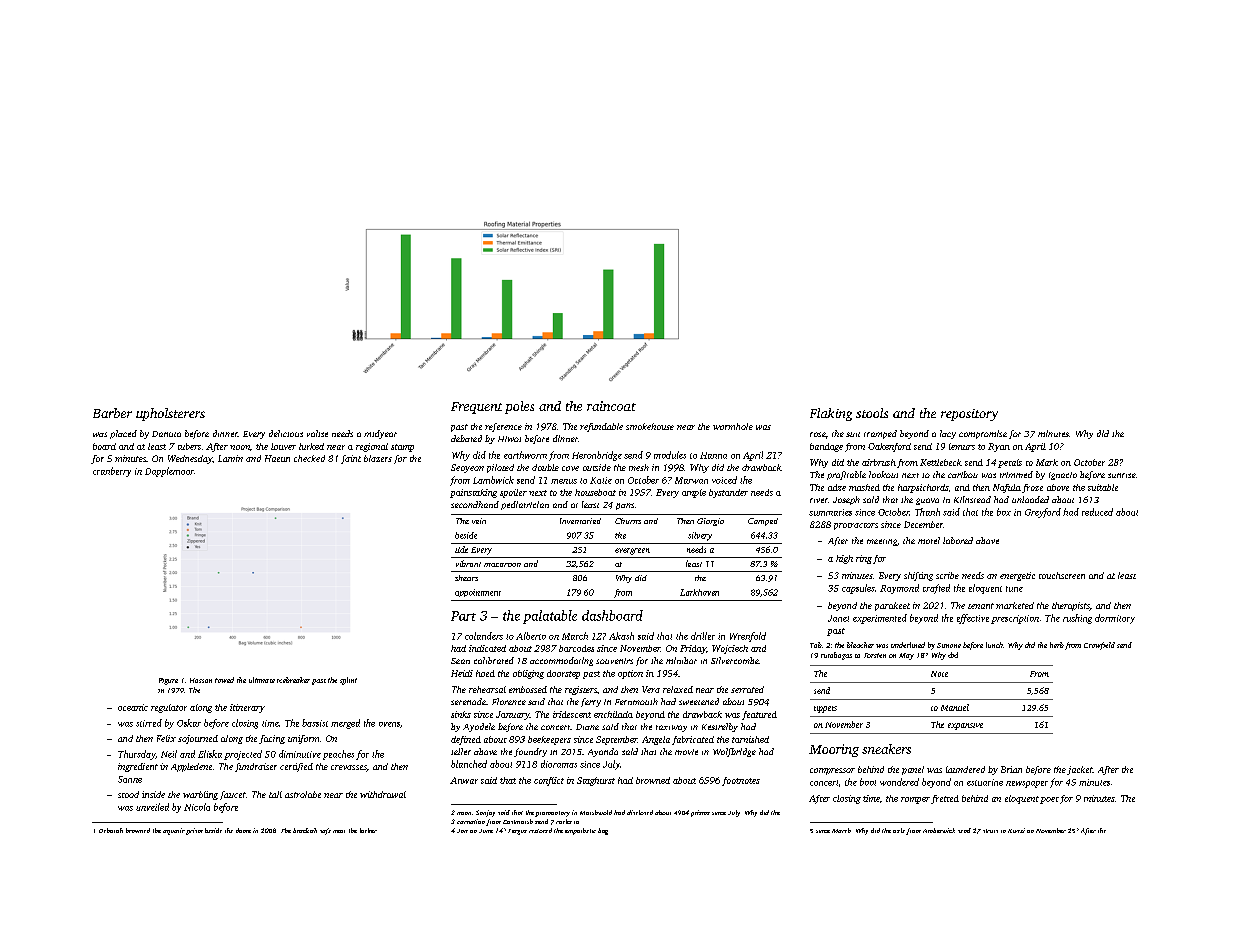 This image has width=1233, height=952. I want to click on movie, so click(686, 752).
